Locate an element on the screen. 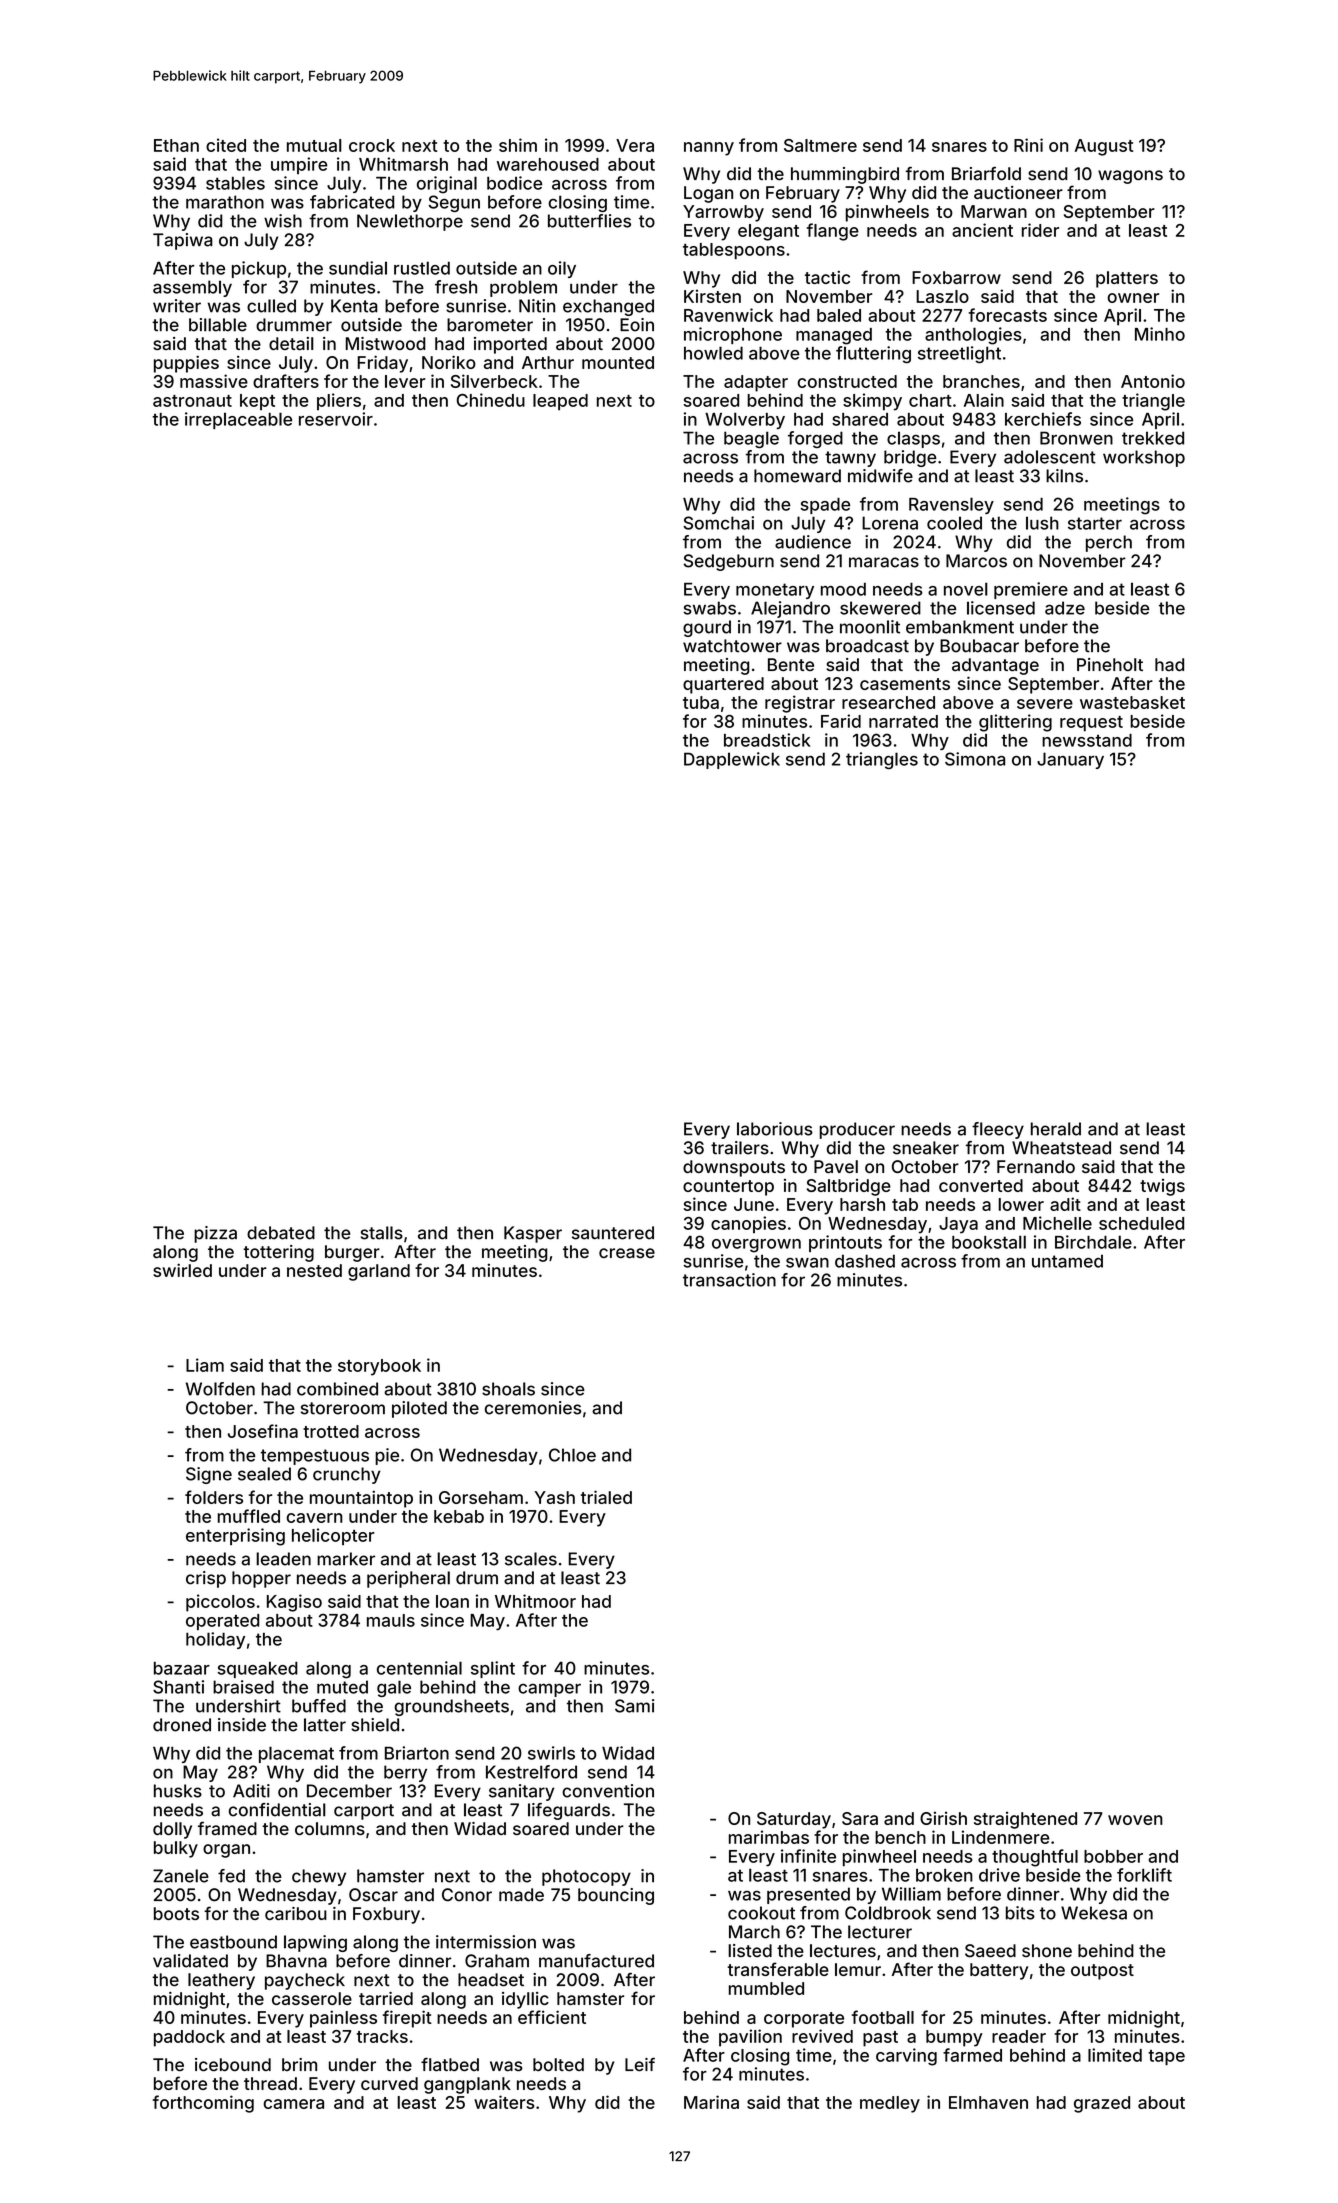  camper is located at coordinates (549, 1690).
